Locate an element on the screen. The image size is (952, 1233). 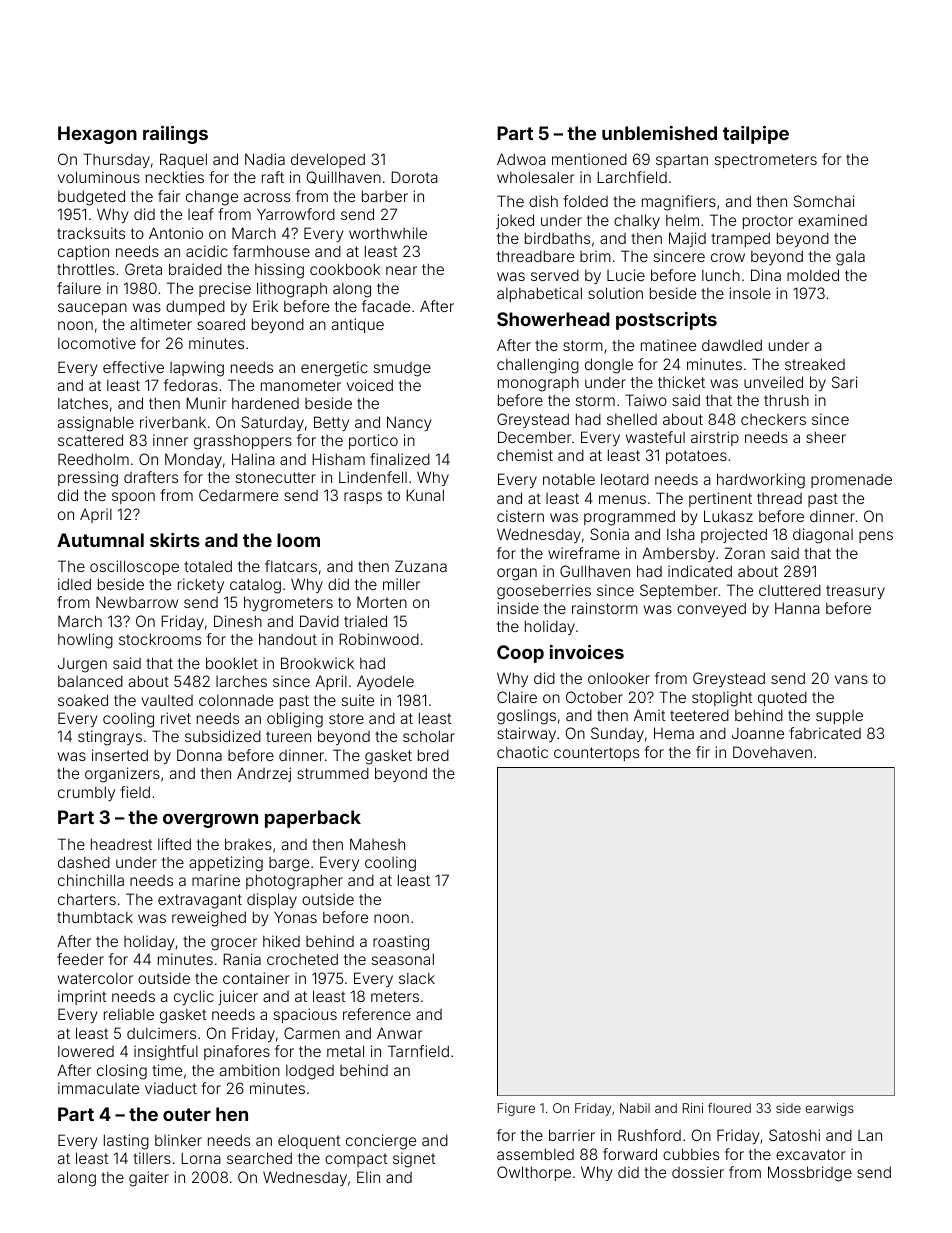
Mahesh is located at coordinates (377, 844).
